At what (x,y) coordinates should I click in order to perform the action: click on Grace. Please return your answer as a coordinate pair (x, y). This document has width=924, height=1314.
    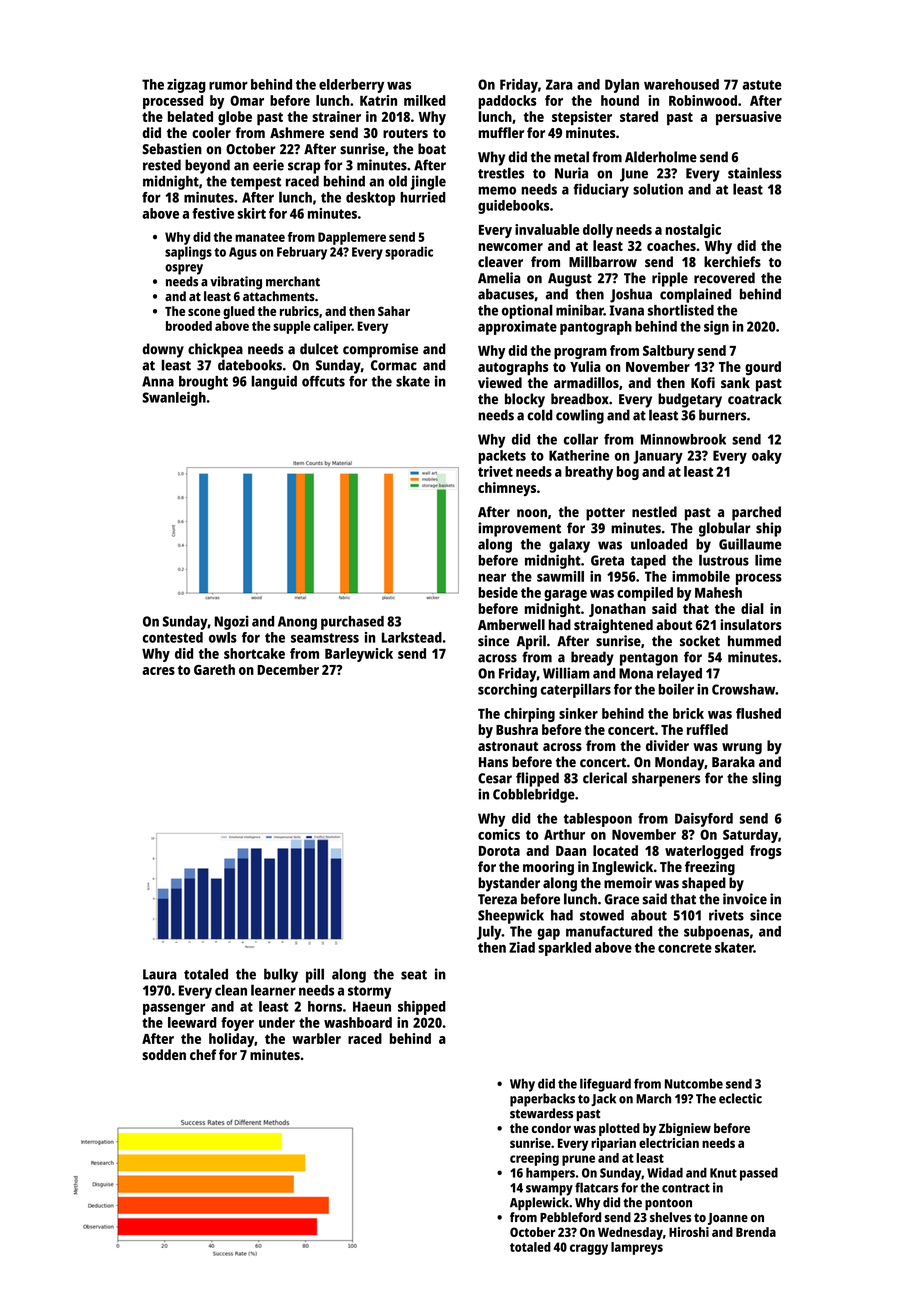
    Looking at the image, I should click on (622, 899).
